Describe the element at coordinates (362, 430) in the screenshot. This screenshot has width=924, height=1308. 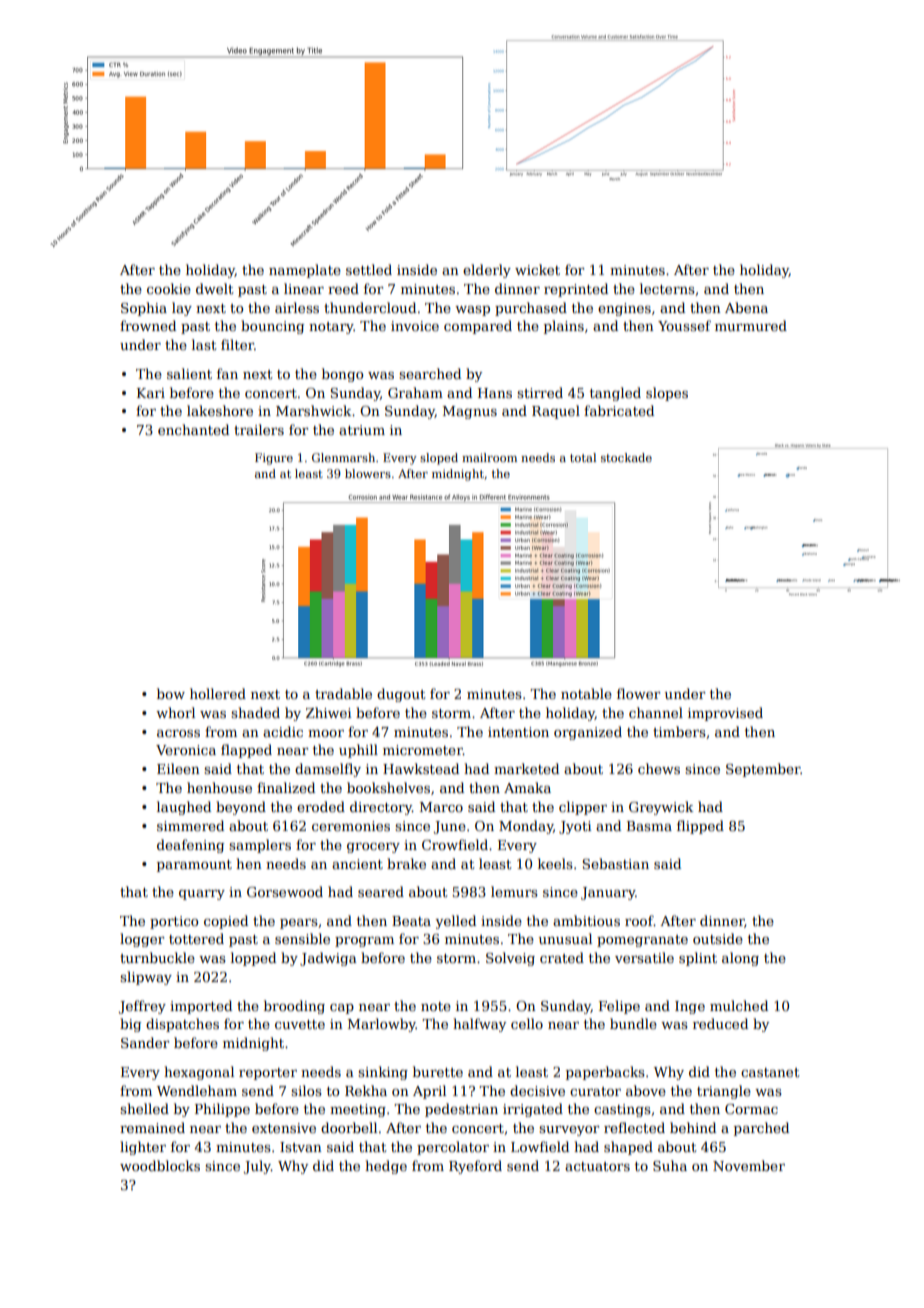
I see `atrium` at that location.
